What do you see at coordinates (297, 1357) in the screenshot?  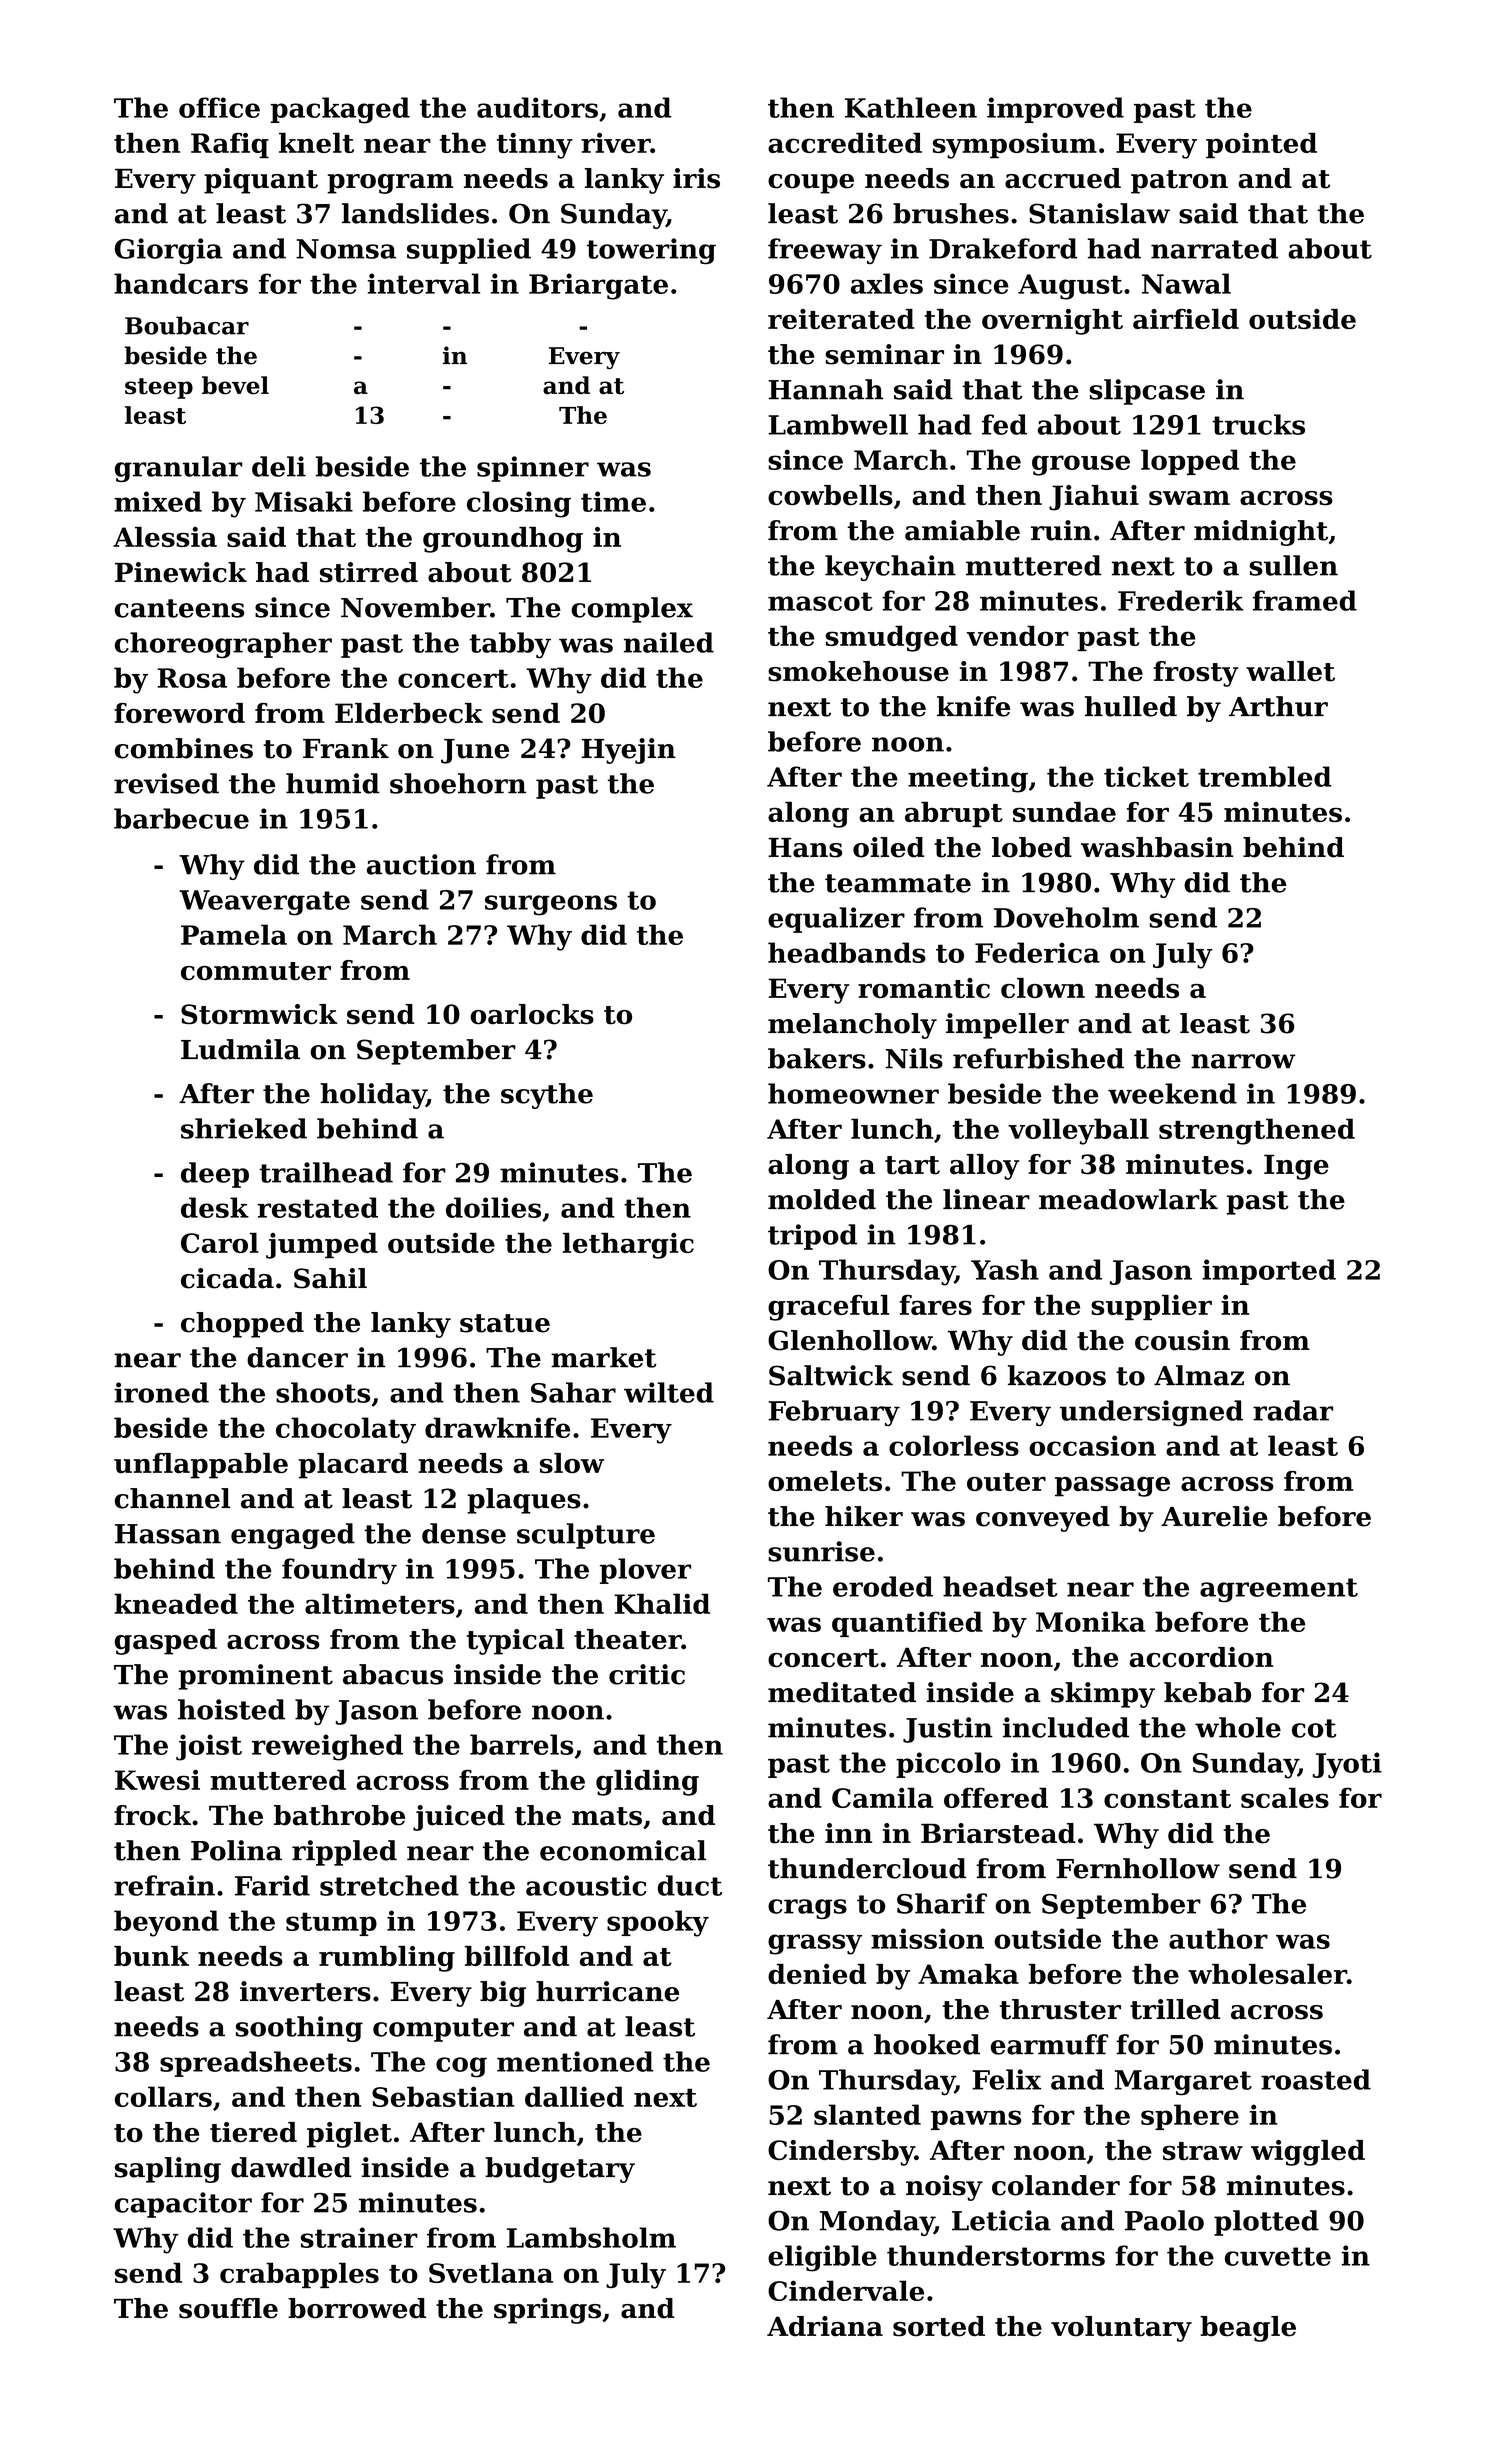 I see `dancer` at bounding box center [297, 1357].
